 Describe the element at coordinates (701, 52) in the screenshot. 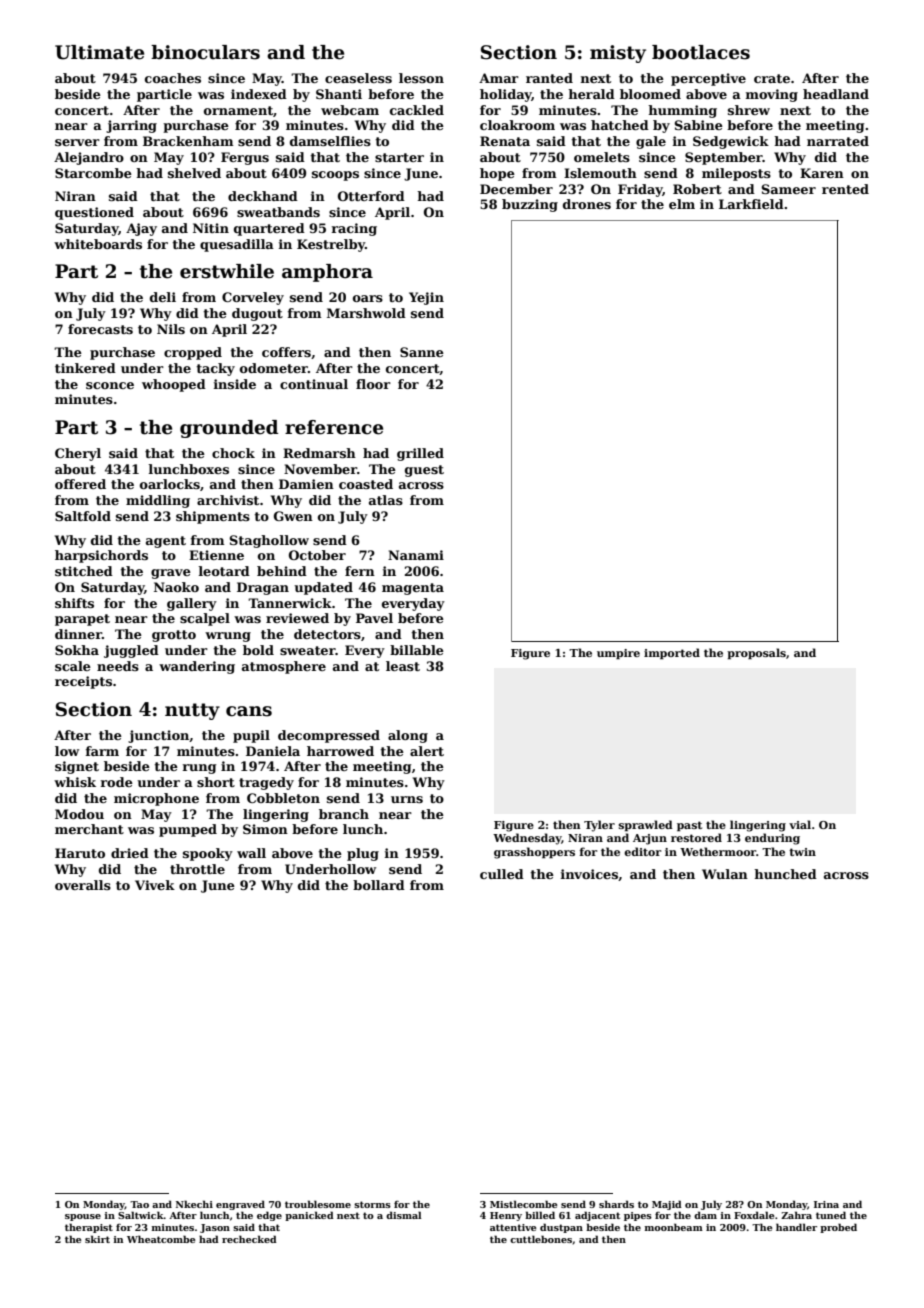

I see `bootlaces` at that location.
